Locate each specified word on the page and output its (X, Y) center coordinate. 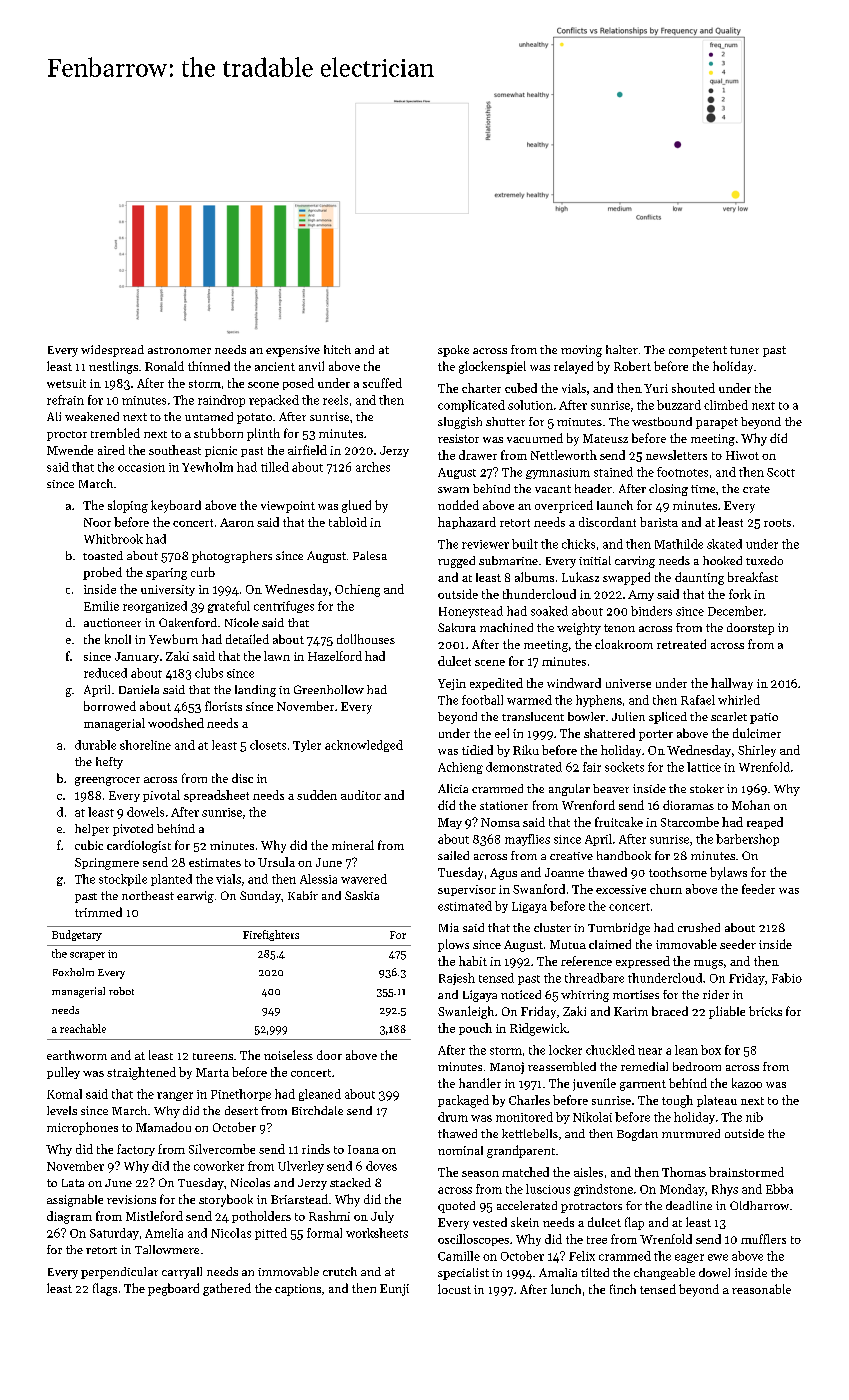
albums (534, 577)
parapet (717, 423)
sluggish (460, 423)
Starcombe (690, 822)
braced (670, 1011)
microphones (82, 1128)
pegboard (173, 1289)
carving (635, 562)
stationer (504, 805)
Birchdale (317, 1110)
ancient (275, 366)
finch (623, 1289)
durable (95, 745)
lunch (566, 1289)
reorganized (155, 607)
